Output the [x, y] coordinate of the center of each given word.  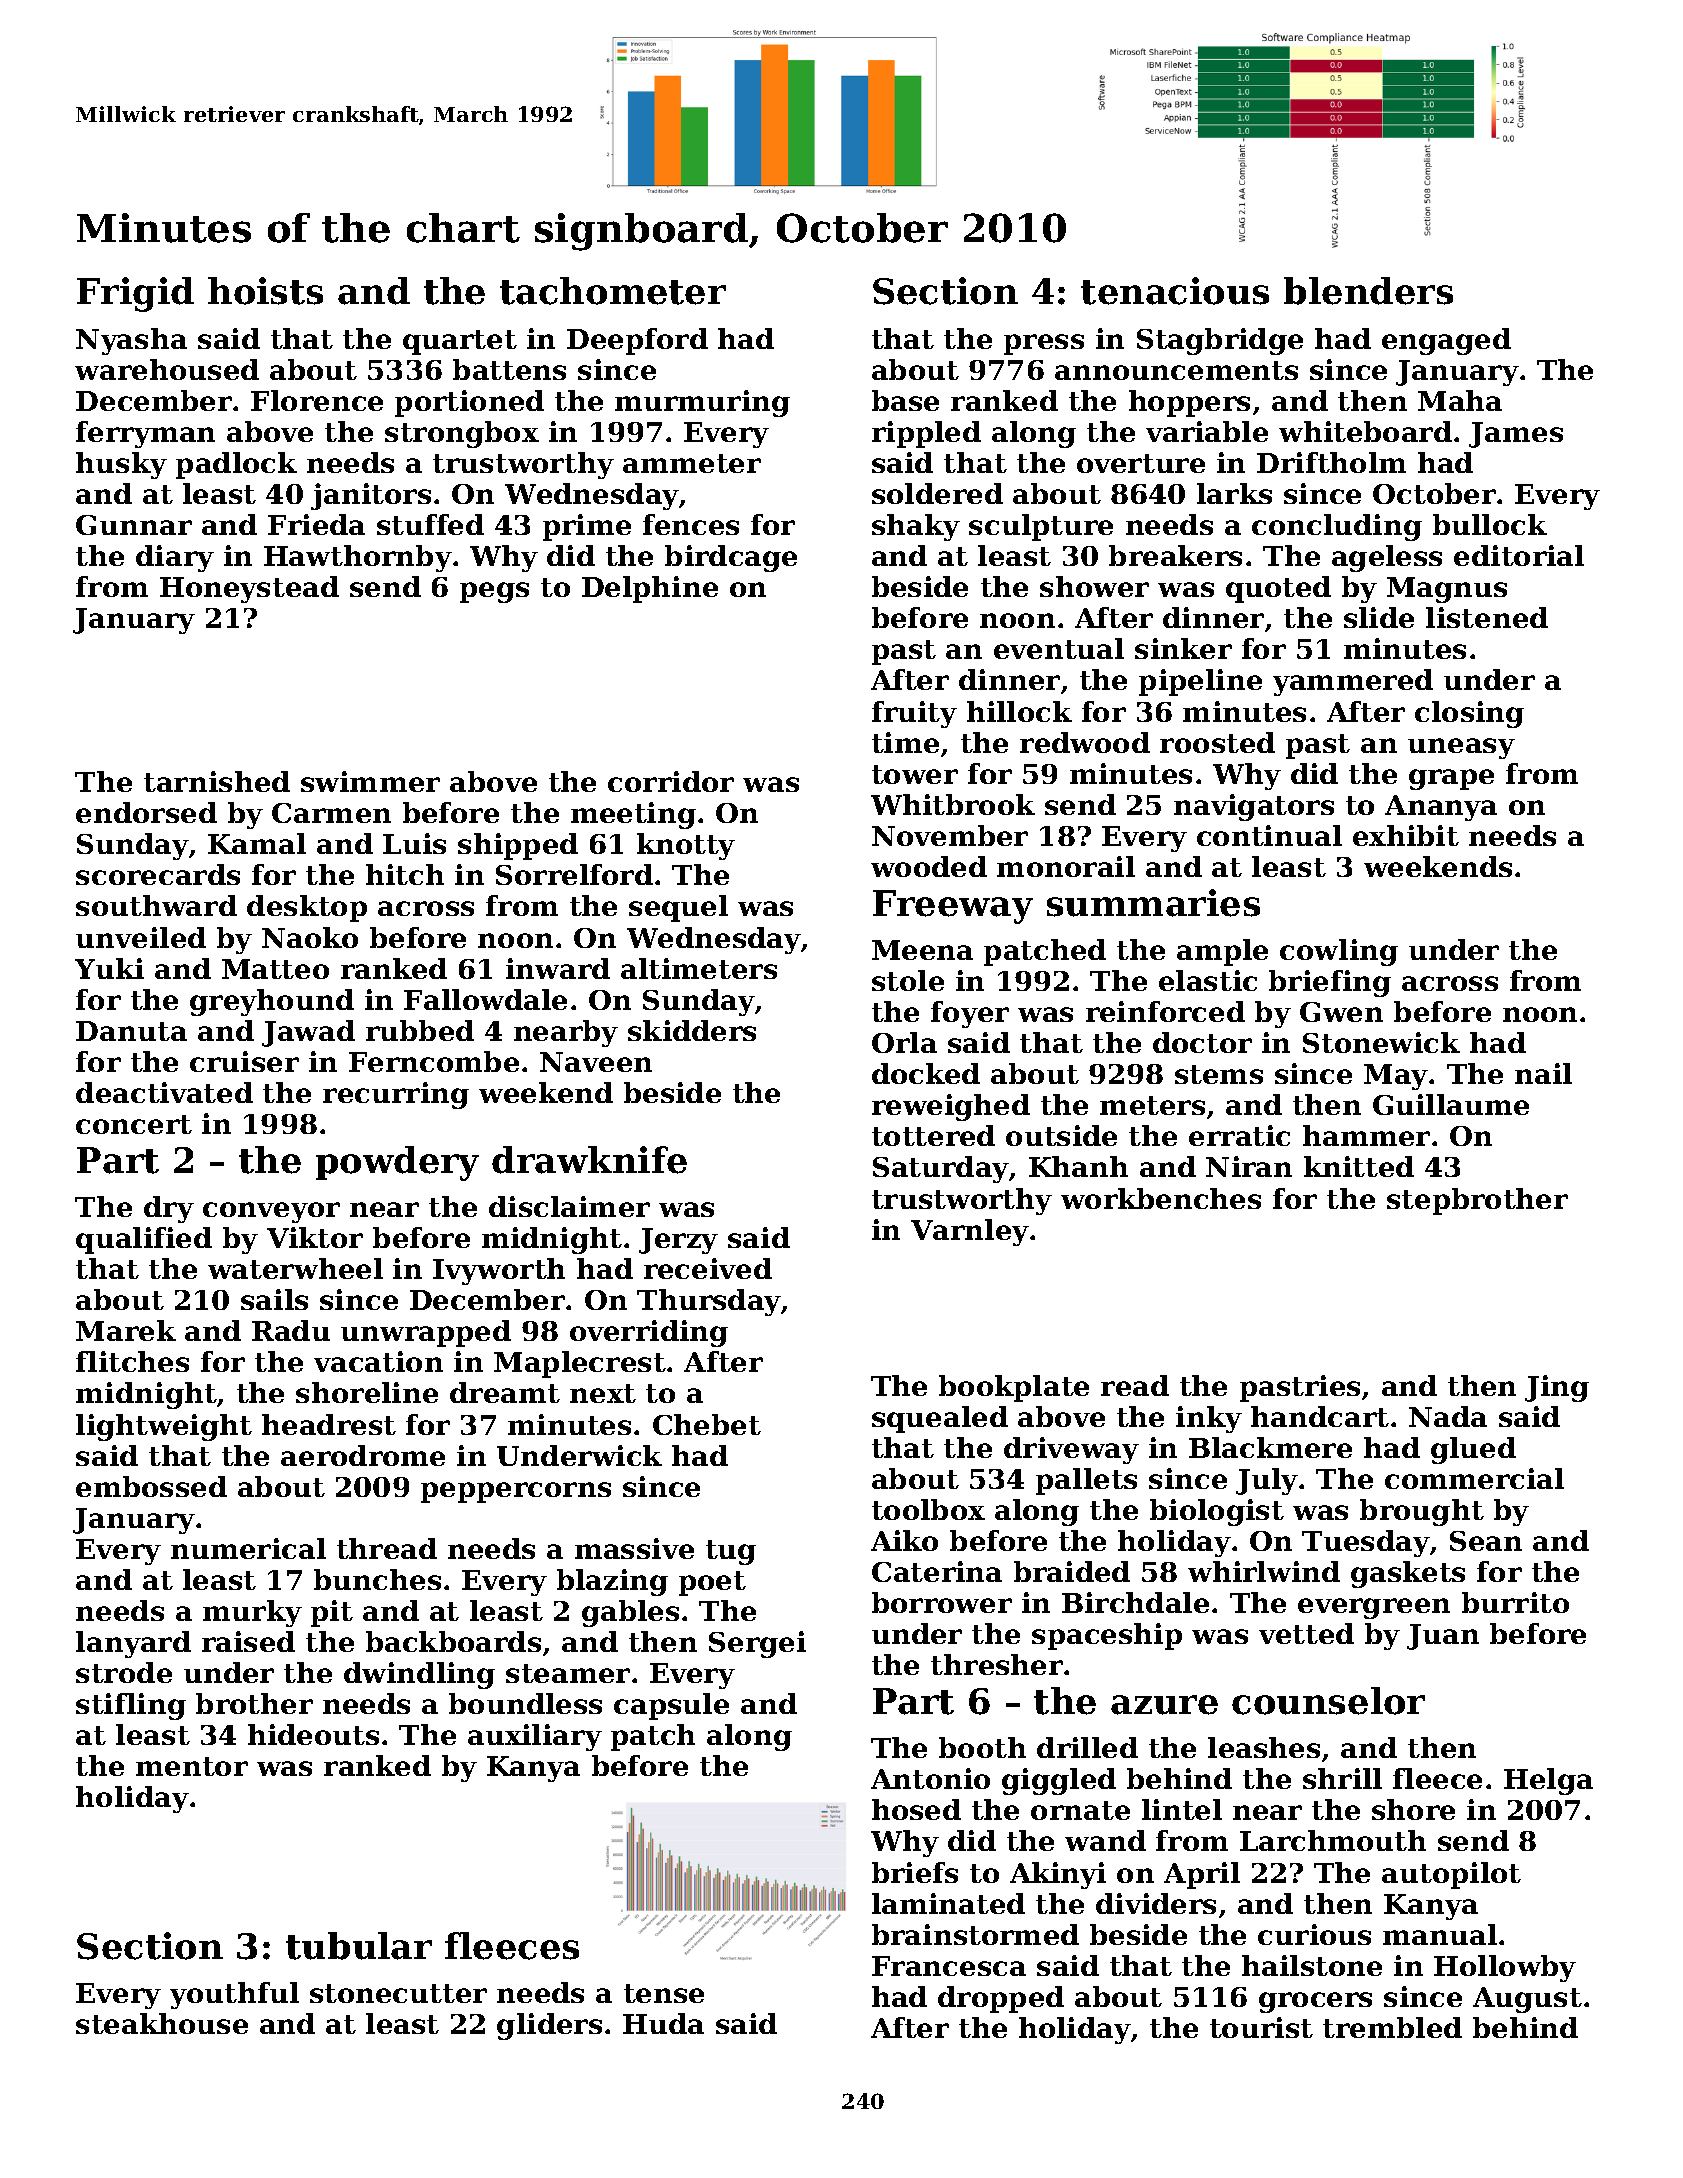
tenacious [1175, 291]
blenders [1368, 291]
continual [1269, 835]
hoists [265, 291]
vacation [378, 1361]
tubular [359, 1946]
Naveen [596, 1062]
